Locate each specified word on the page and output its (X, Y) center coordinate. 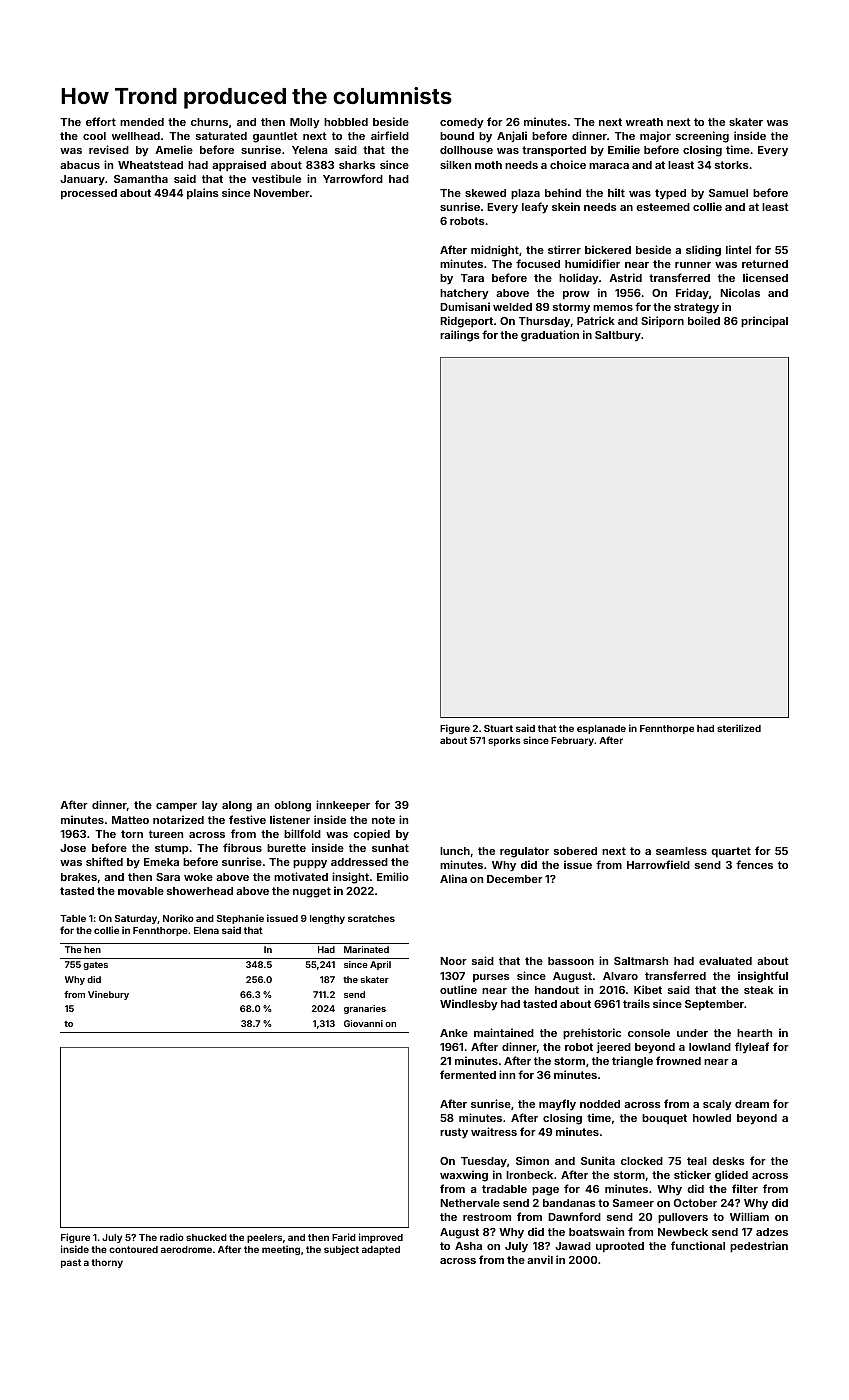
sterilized (739, 728)
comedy (462, 123)
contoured (133, 1249)
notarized (178, 819)
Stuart (498, 728)
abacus (80, 165)
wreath (644, 122)
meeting (281, 1250)
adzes (772, 1232)
